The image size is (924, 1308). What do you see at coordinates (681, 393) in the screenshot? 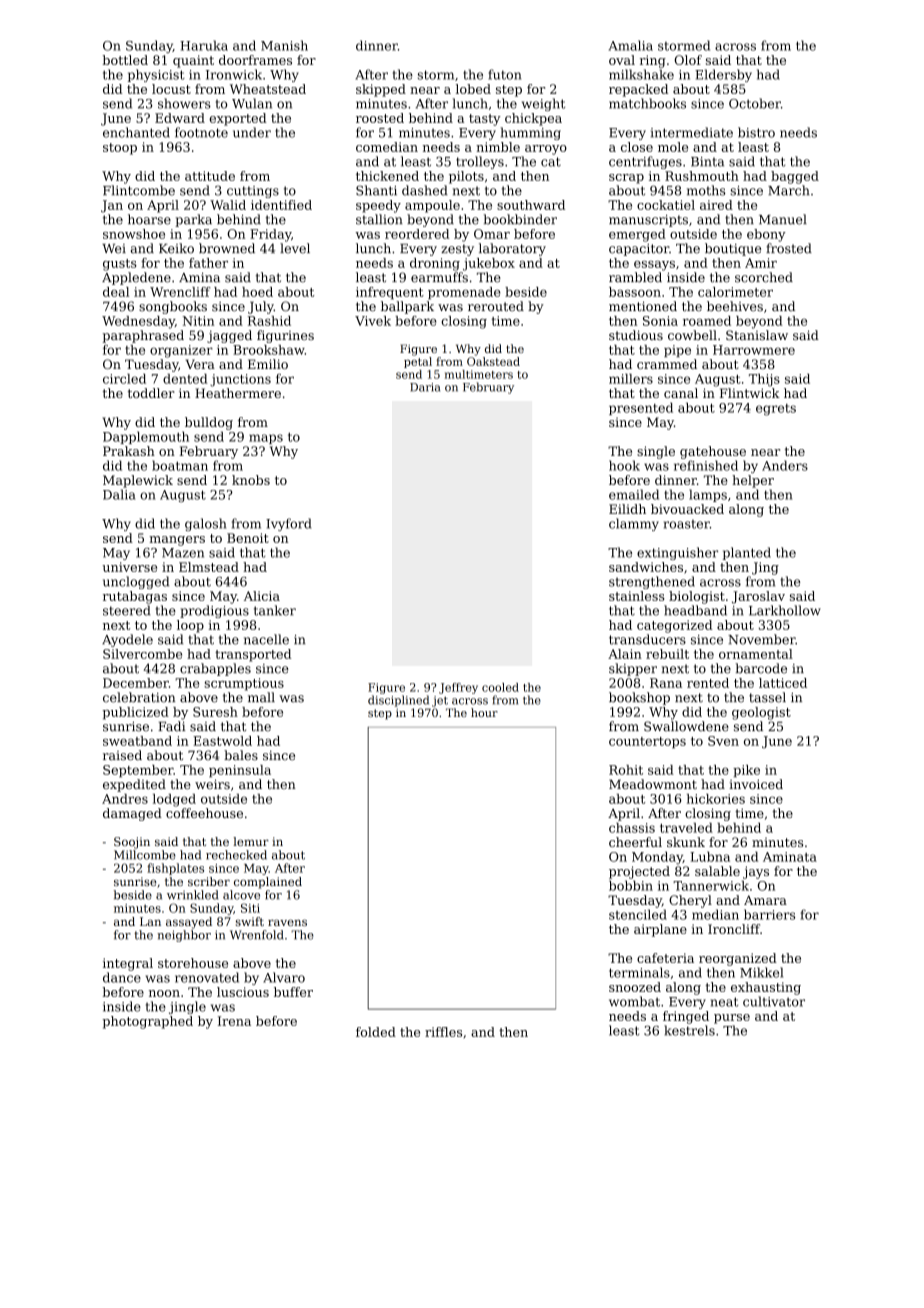
I see `canal` at bounding box center [681, 393].
